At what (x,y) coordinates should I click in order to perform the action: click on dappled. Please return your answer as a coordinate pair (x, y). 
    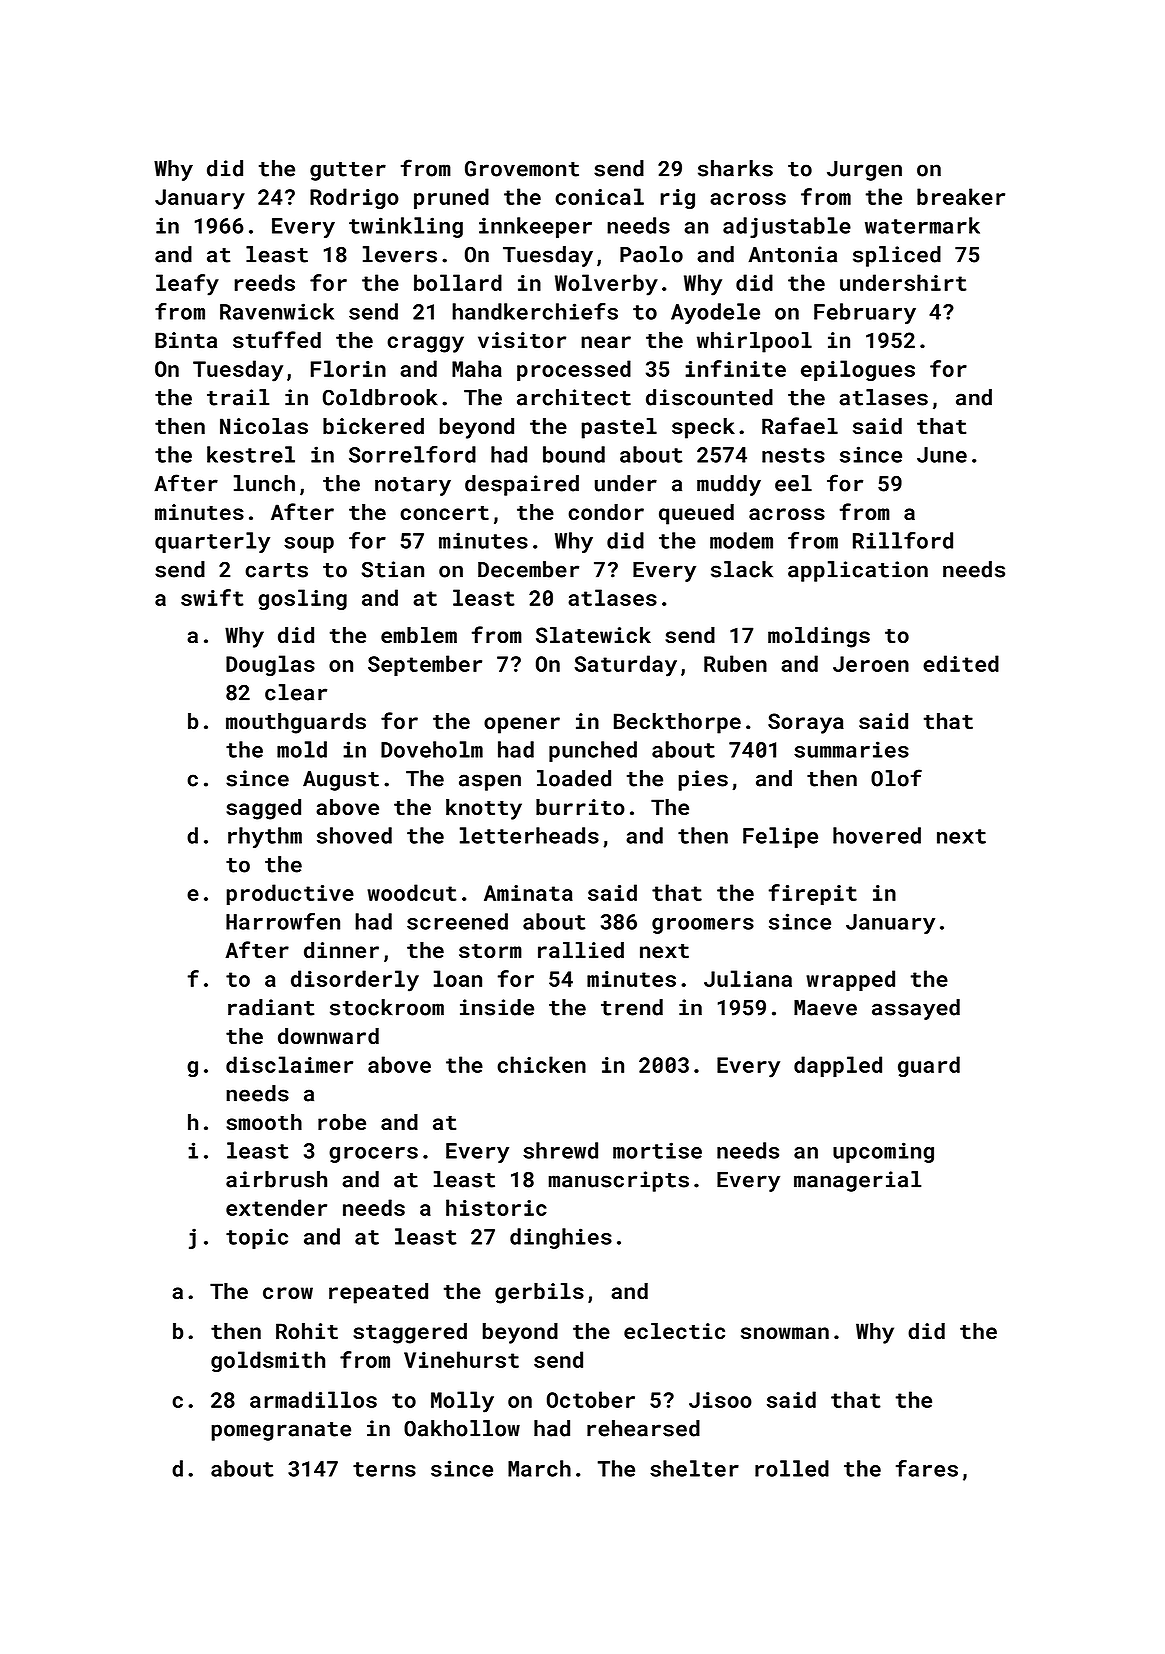
    Looking at the image, I should click on (838, 1066).
